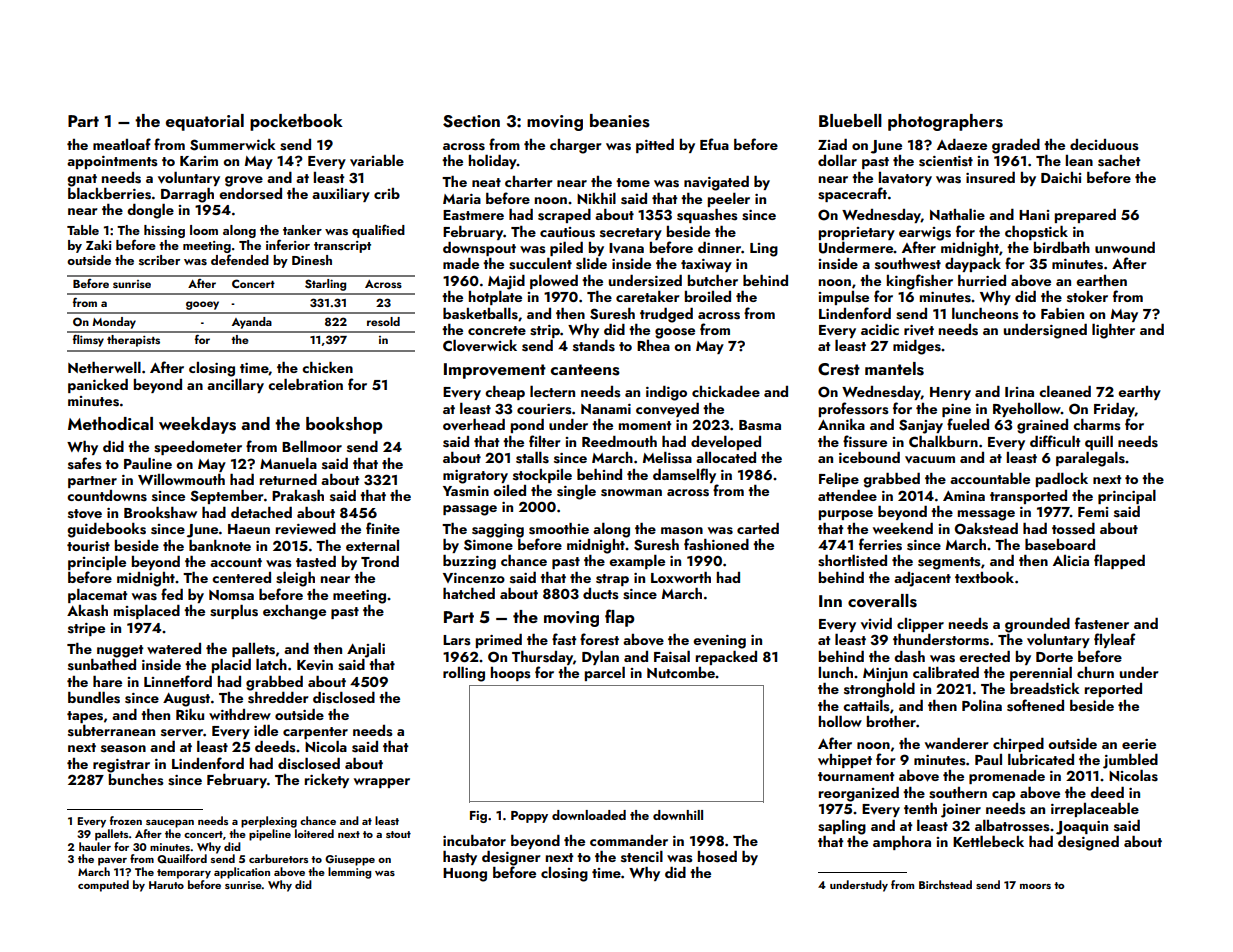 Image resolution: width=1233 pixels, height=952 pixels. What do you see at coordinates (599, 639) in the image?
I see `forest` at bounding box center [599, 639].
